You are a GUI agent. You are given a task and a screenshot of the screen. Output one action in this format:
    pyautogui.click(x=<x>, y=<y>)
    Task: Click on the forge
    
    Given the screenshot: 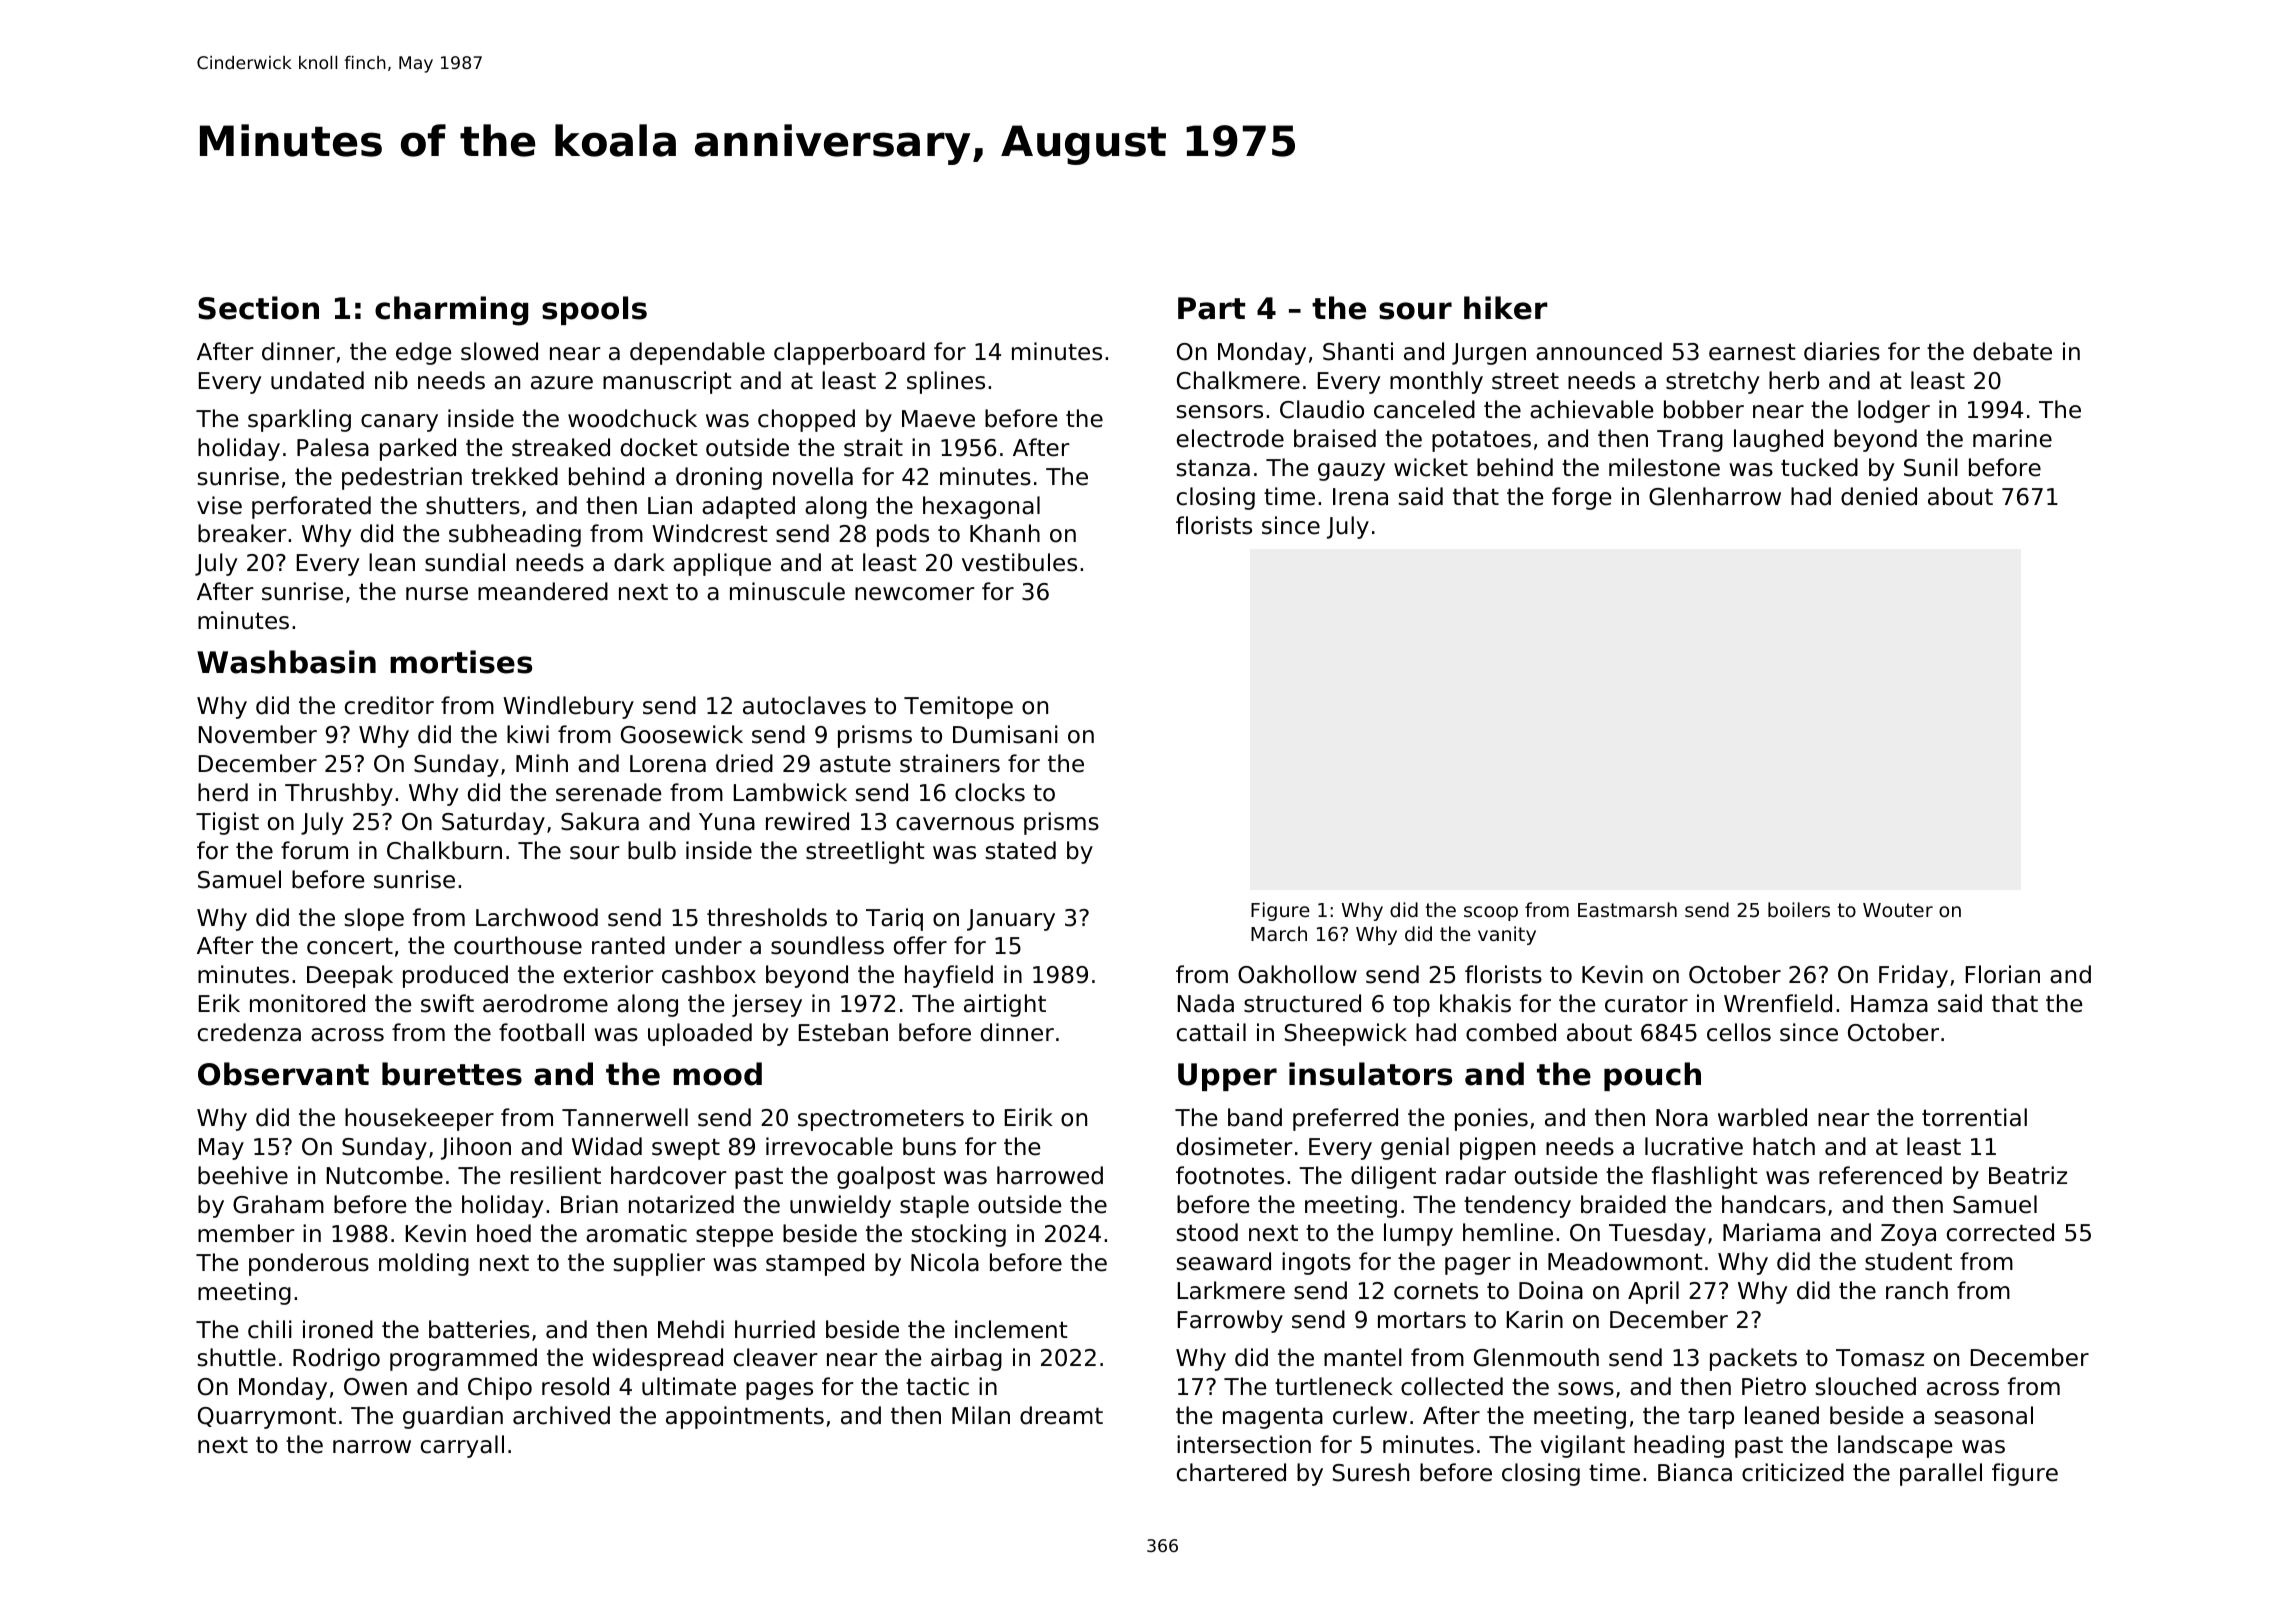 What is the action you would take?
    pyautogui.click(x=1581, y=498)
